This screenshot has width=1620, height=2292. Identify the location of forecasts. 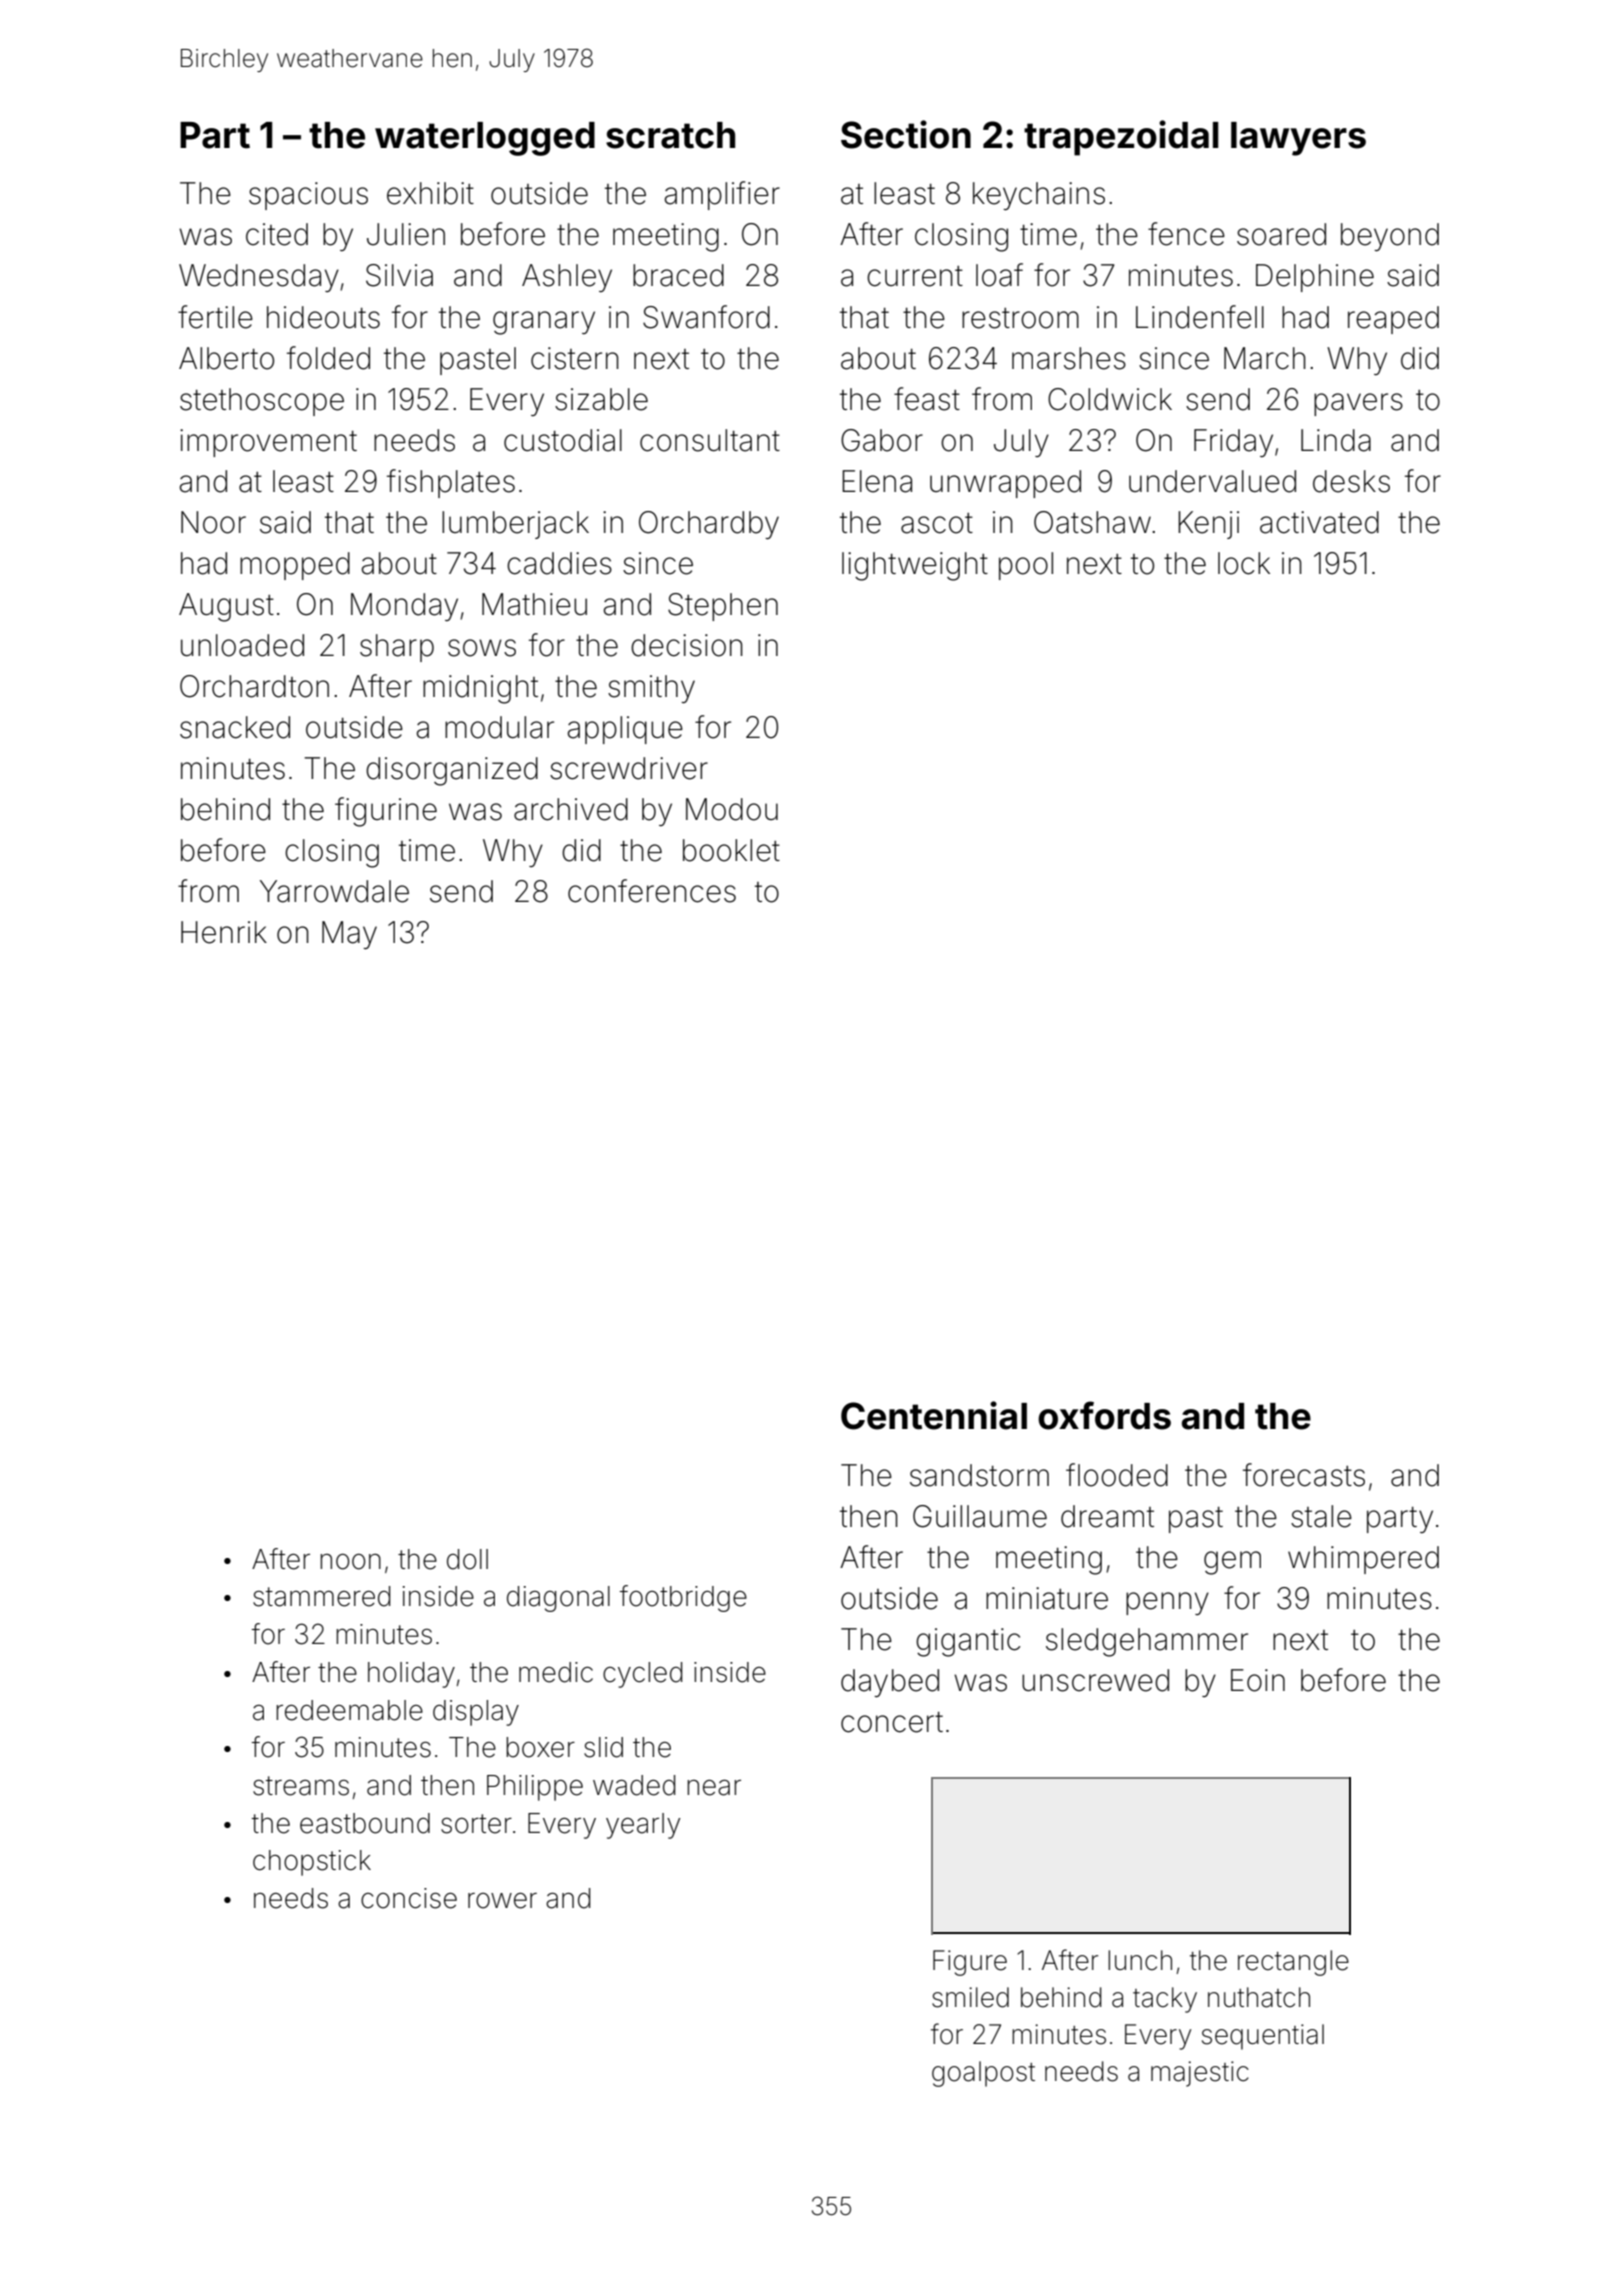
(1304, 1475).
